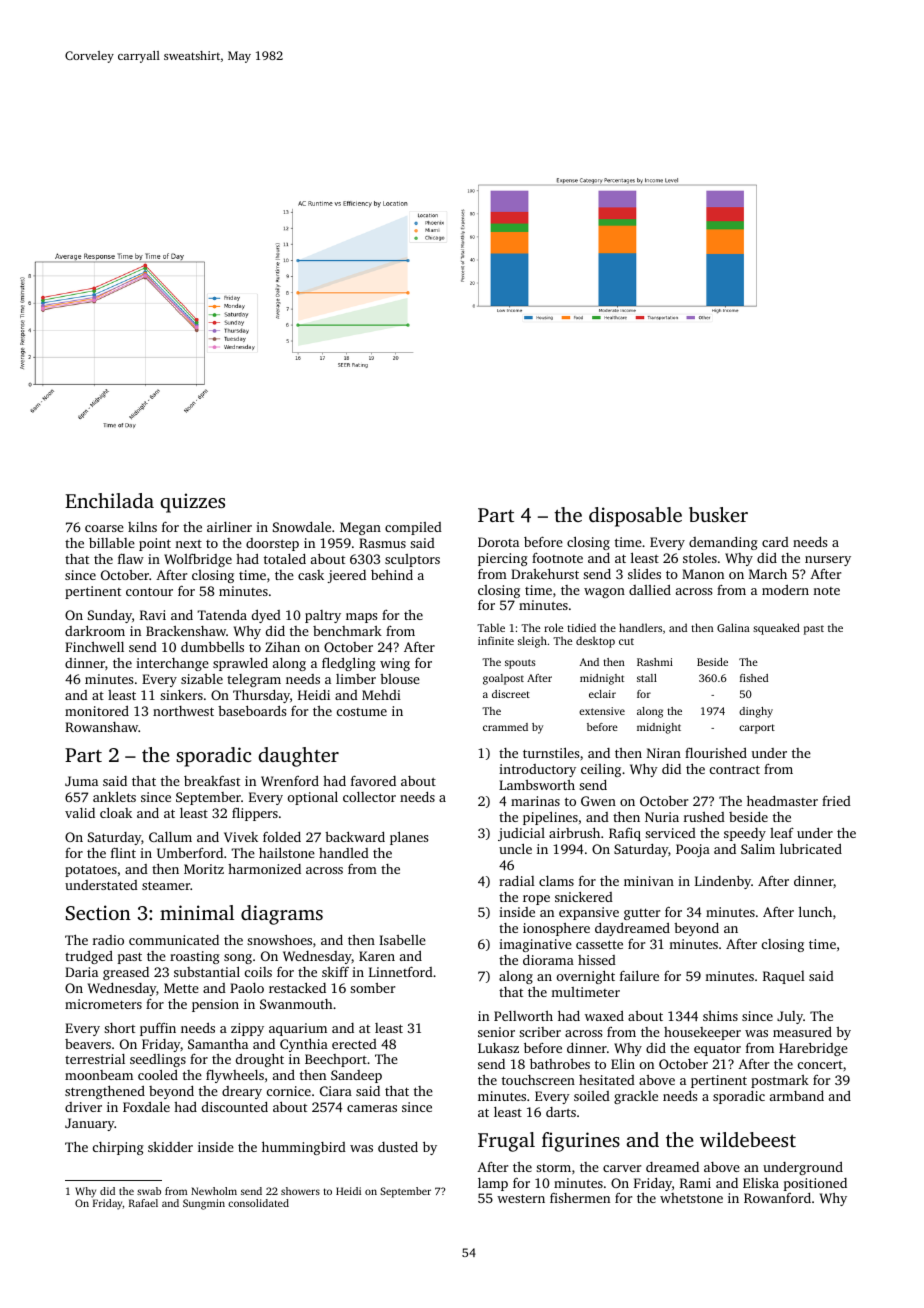  What do you see at coordinates (718, 514) in the screenshot?
I see `busker` at bounding box center [718, 514].
